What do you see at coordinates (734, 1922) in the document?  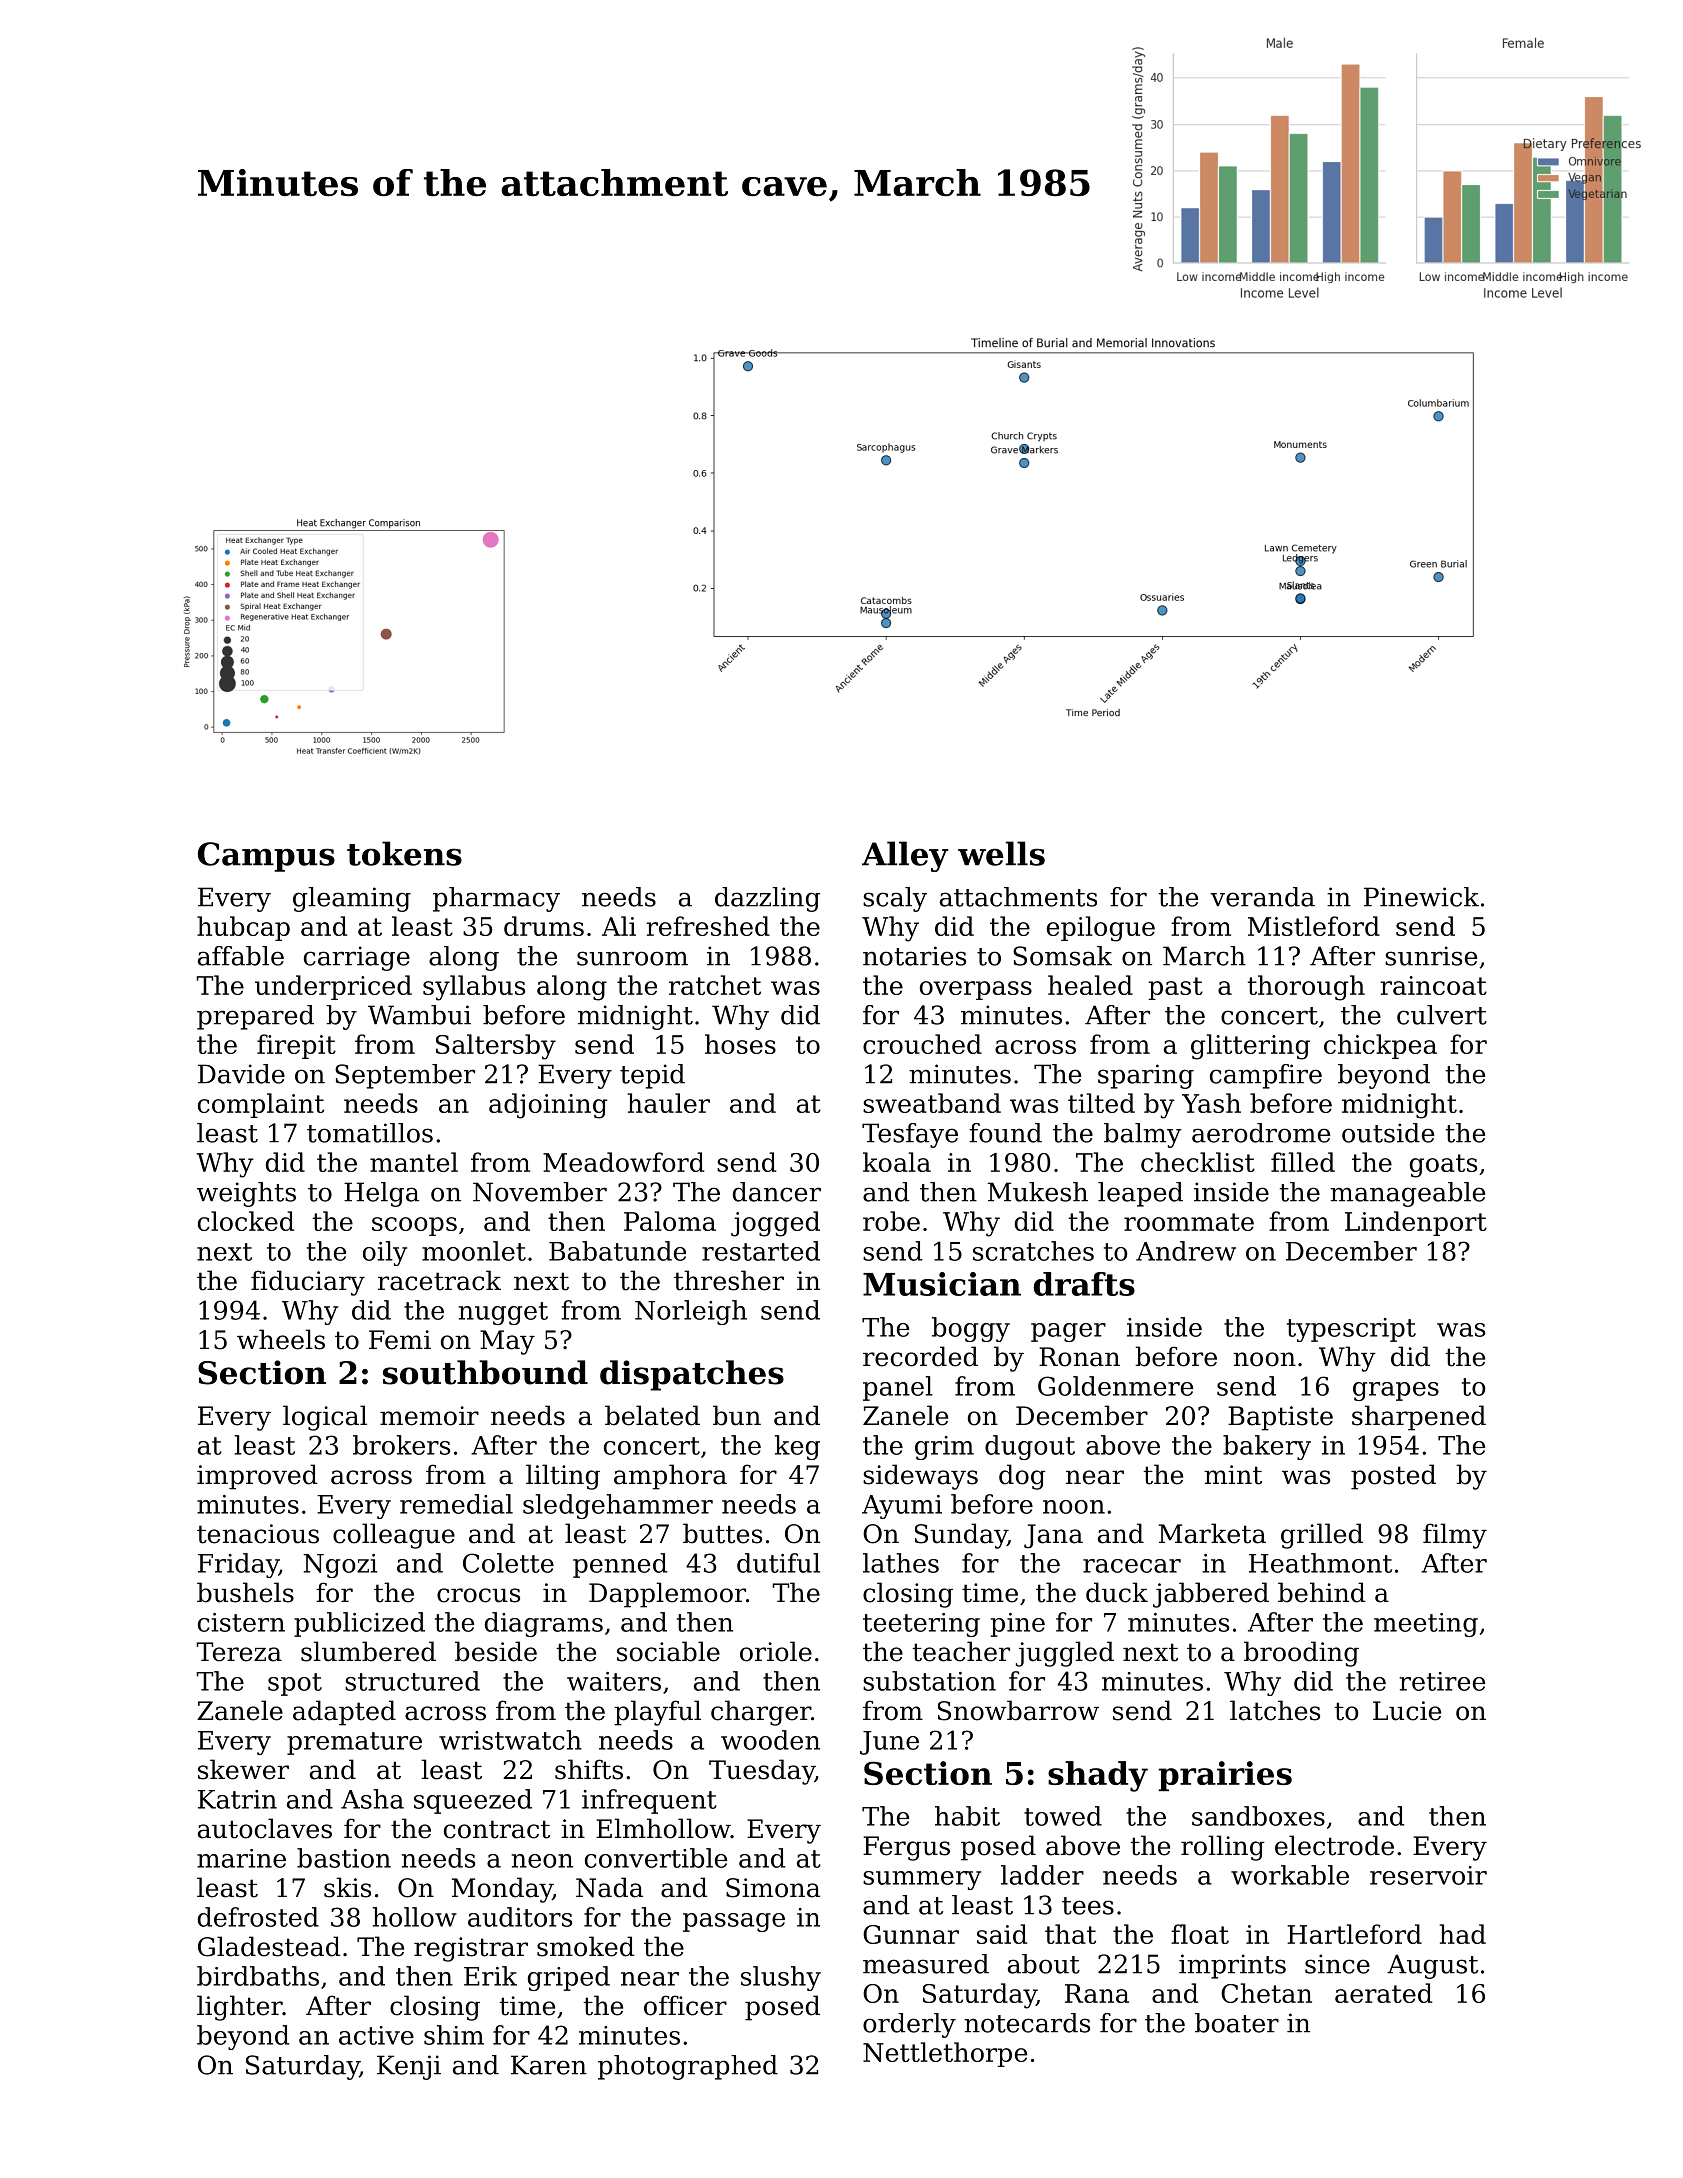 I see `passage` at bounding box center [734, 1922].
